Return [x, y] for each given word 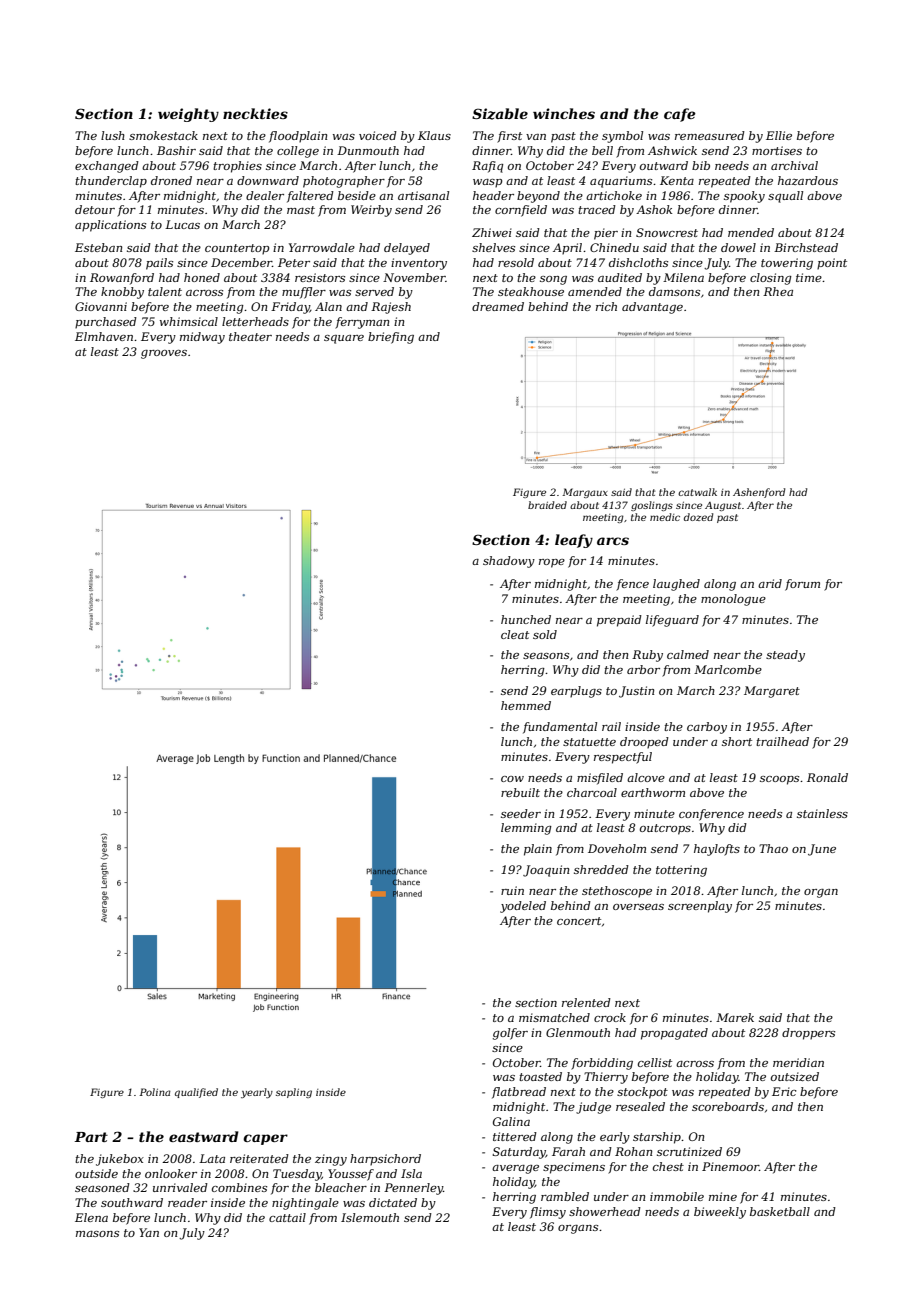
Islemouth [370, 1217]
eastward [204, 1136]
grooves [164, 354]
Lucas [182, 224]
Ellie [779, 135]
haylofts [717, 850]
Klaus [434, 135]
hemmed [526, 705]
